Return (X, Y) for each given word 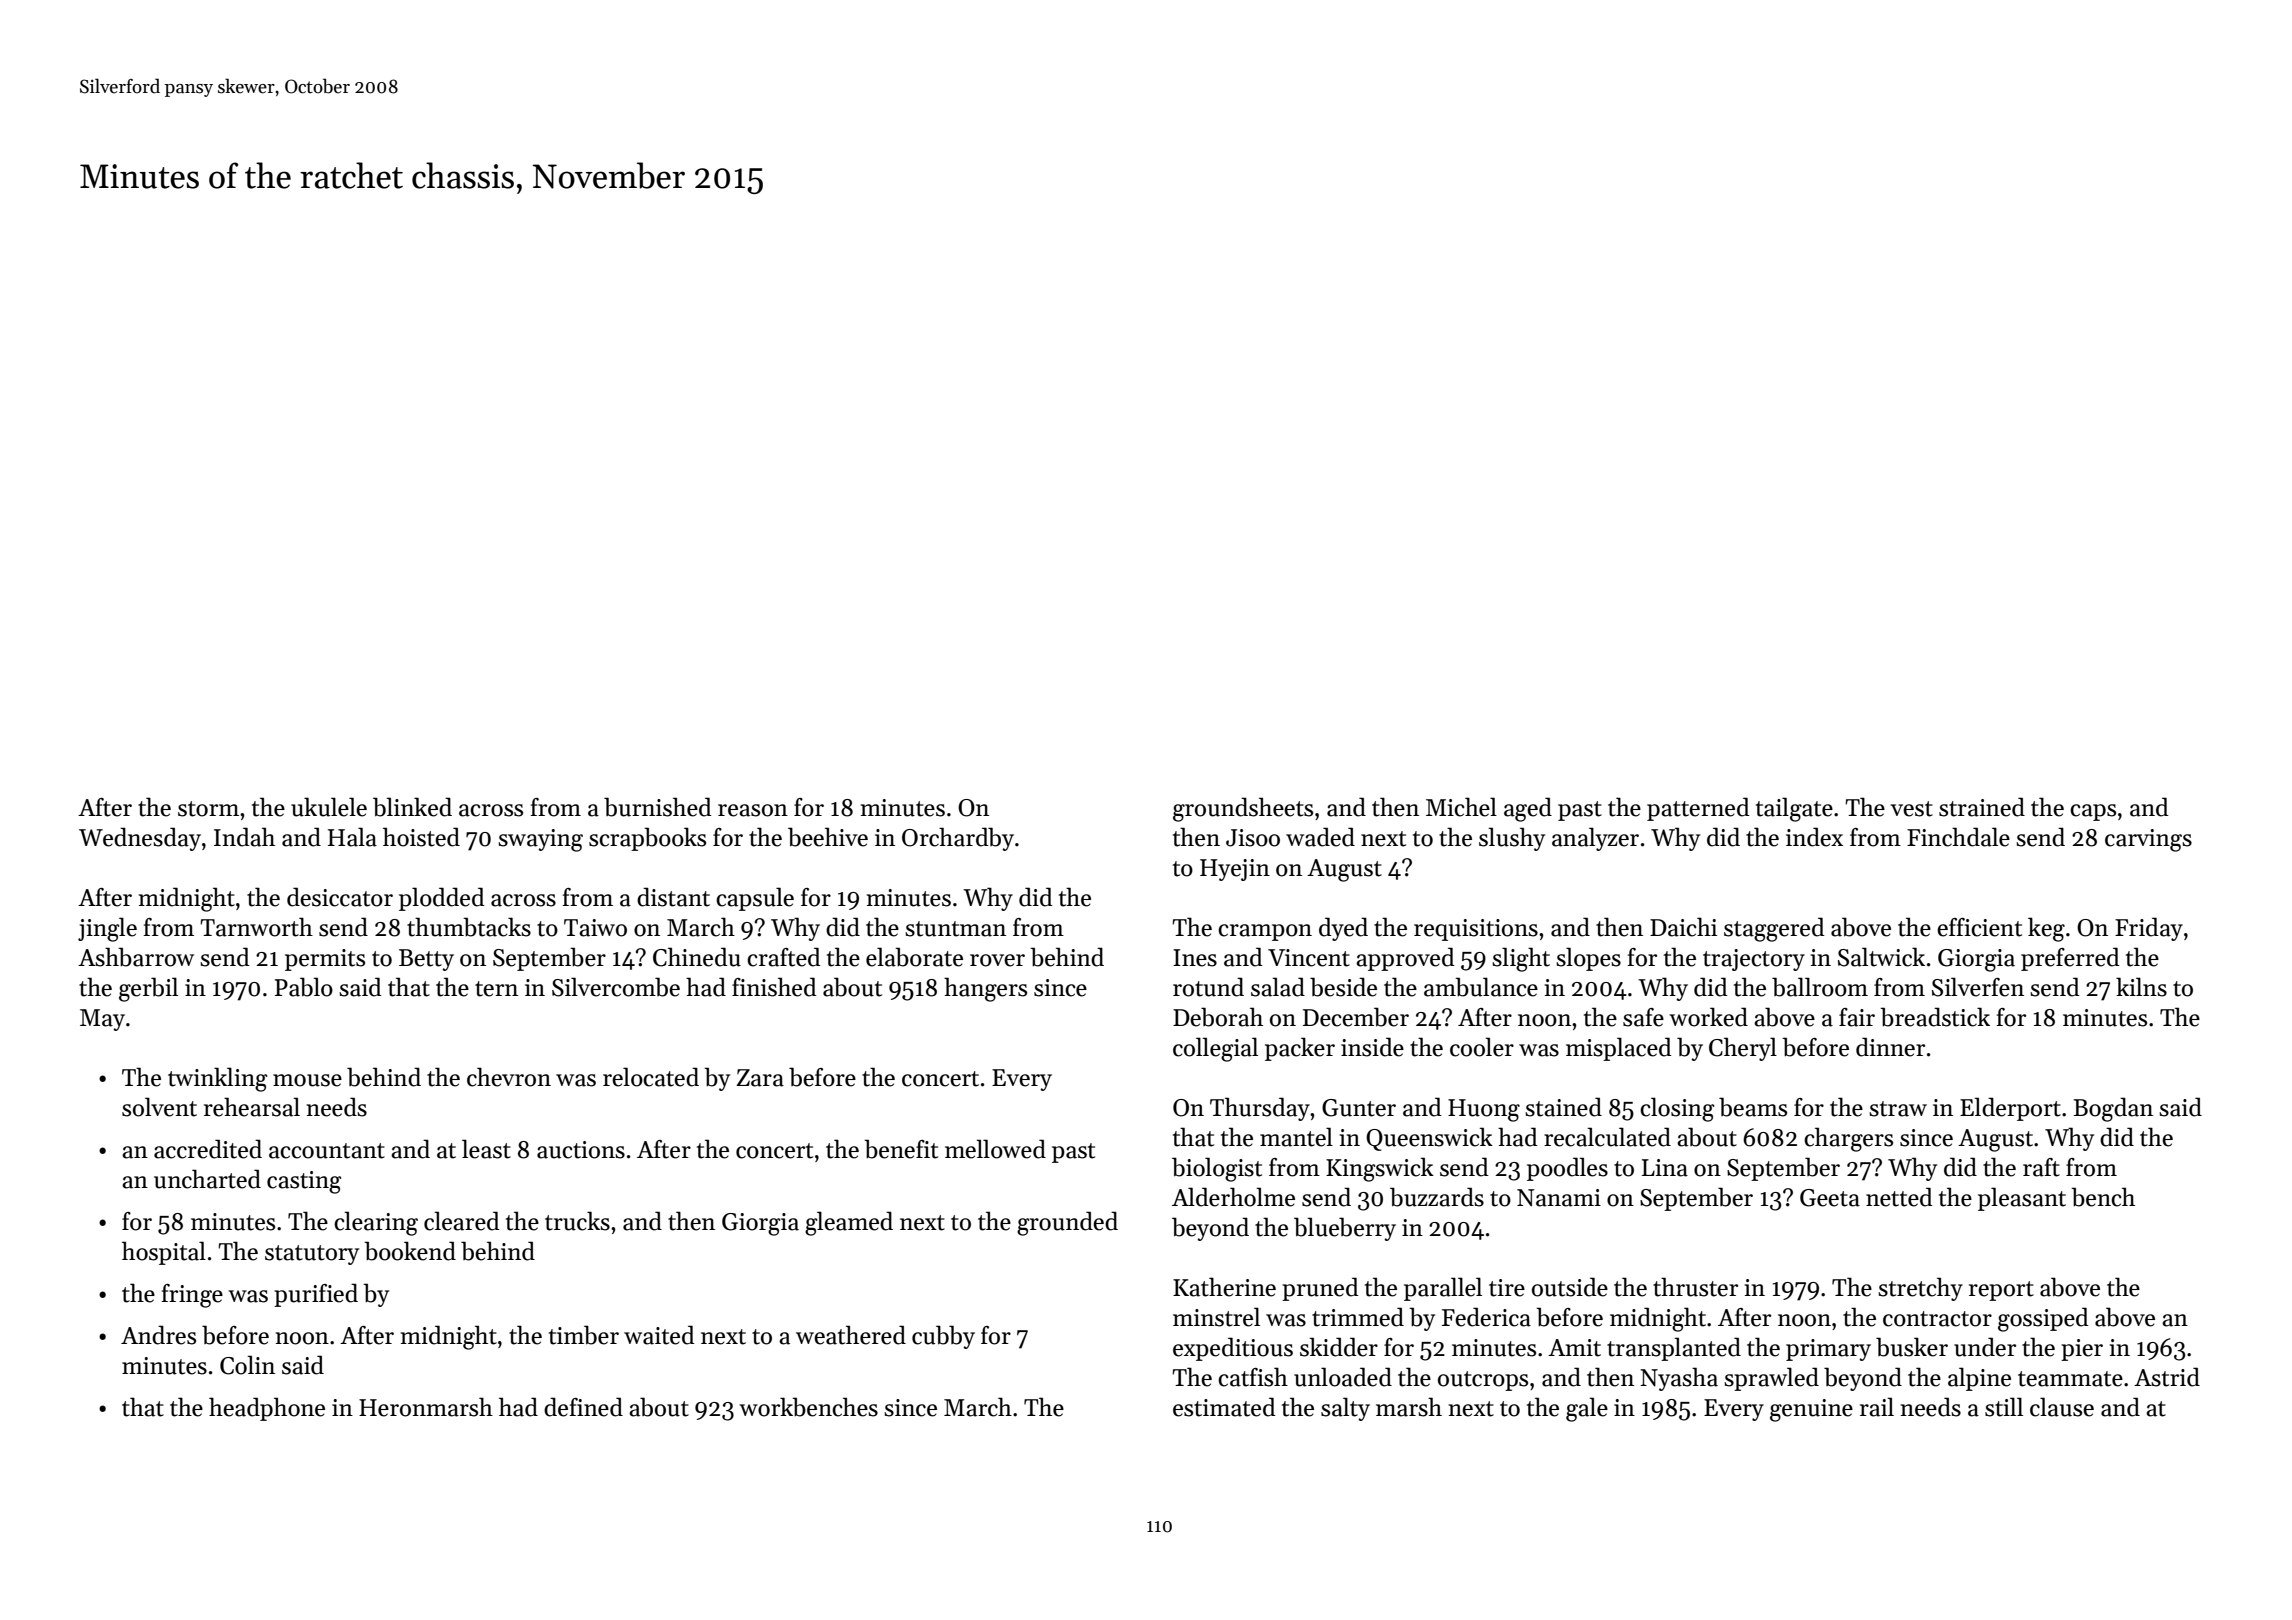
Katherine (1224, 1287)
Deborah (1218, 1017)
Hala (352, 837)
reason (753, 810)
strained (1982, 807)
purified (316, 1295)
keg (2046, 929)
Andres (158, 1335)
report (2001, 1291)
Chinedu (697, 957)
